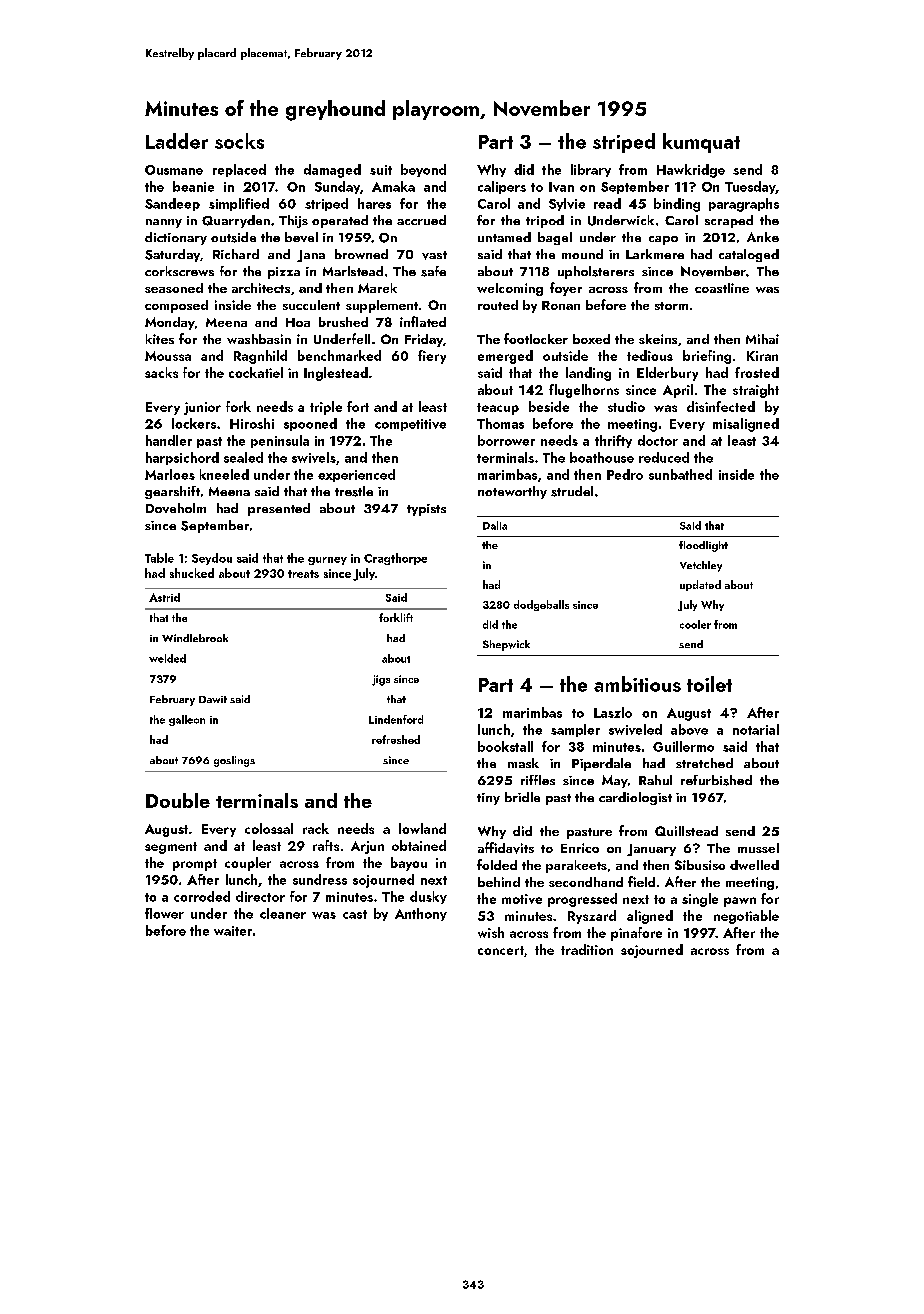 This document has width=924, height=1314. Describe the element at coordinates (233, 931) in the document. I see `waiter` at that location.
